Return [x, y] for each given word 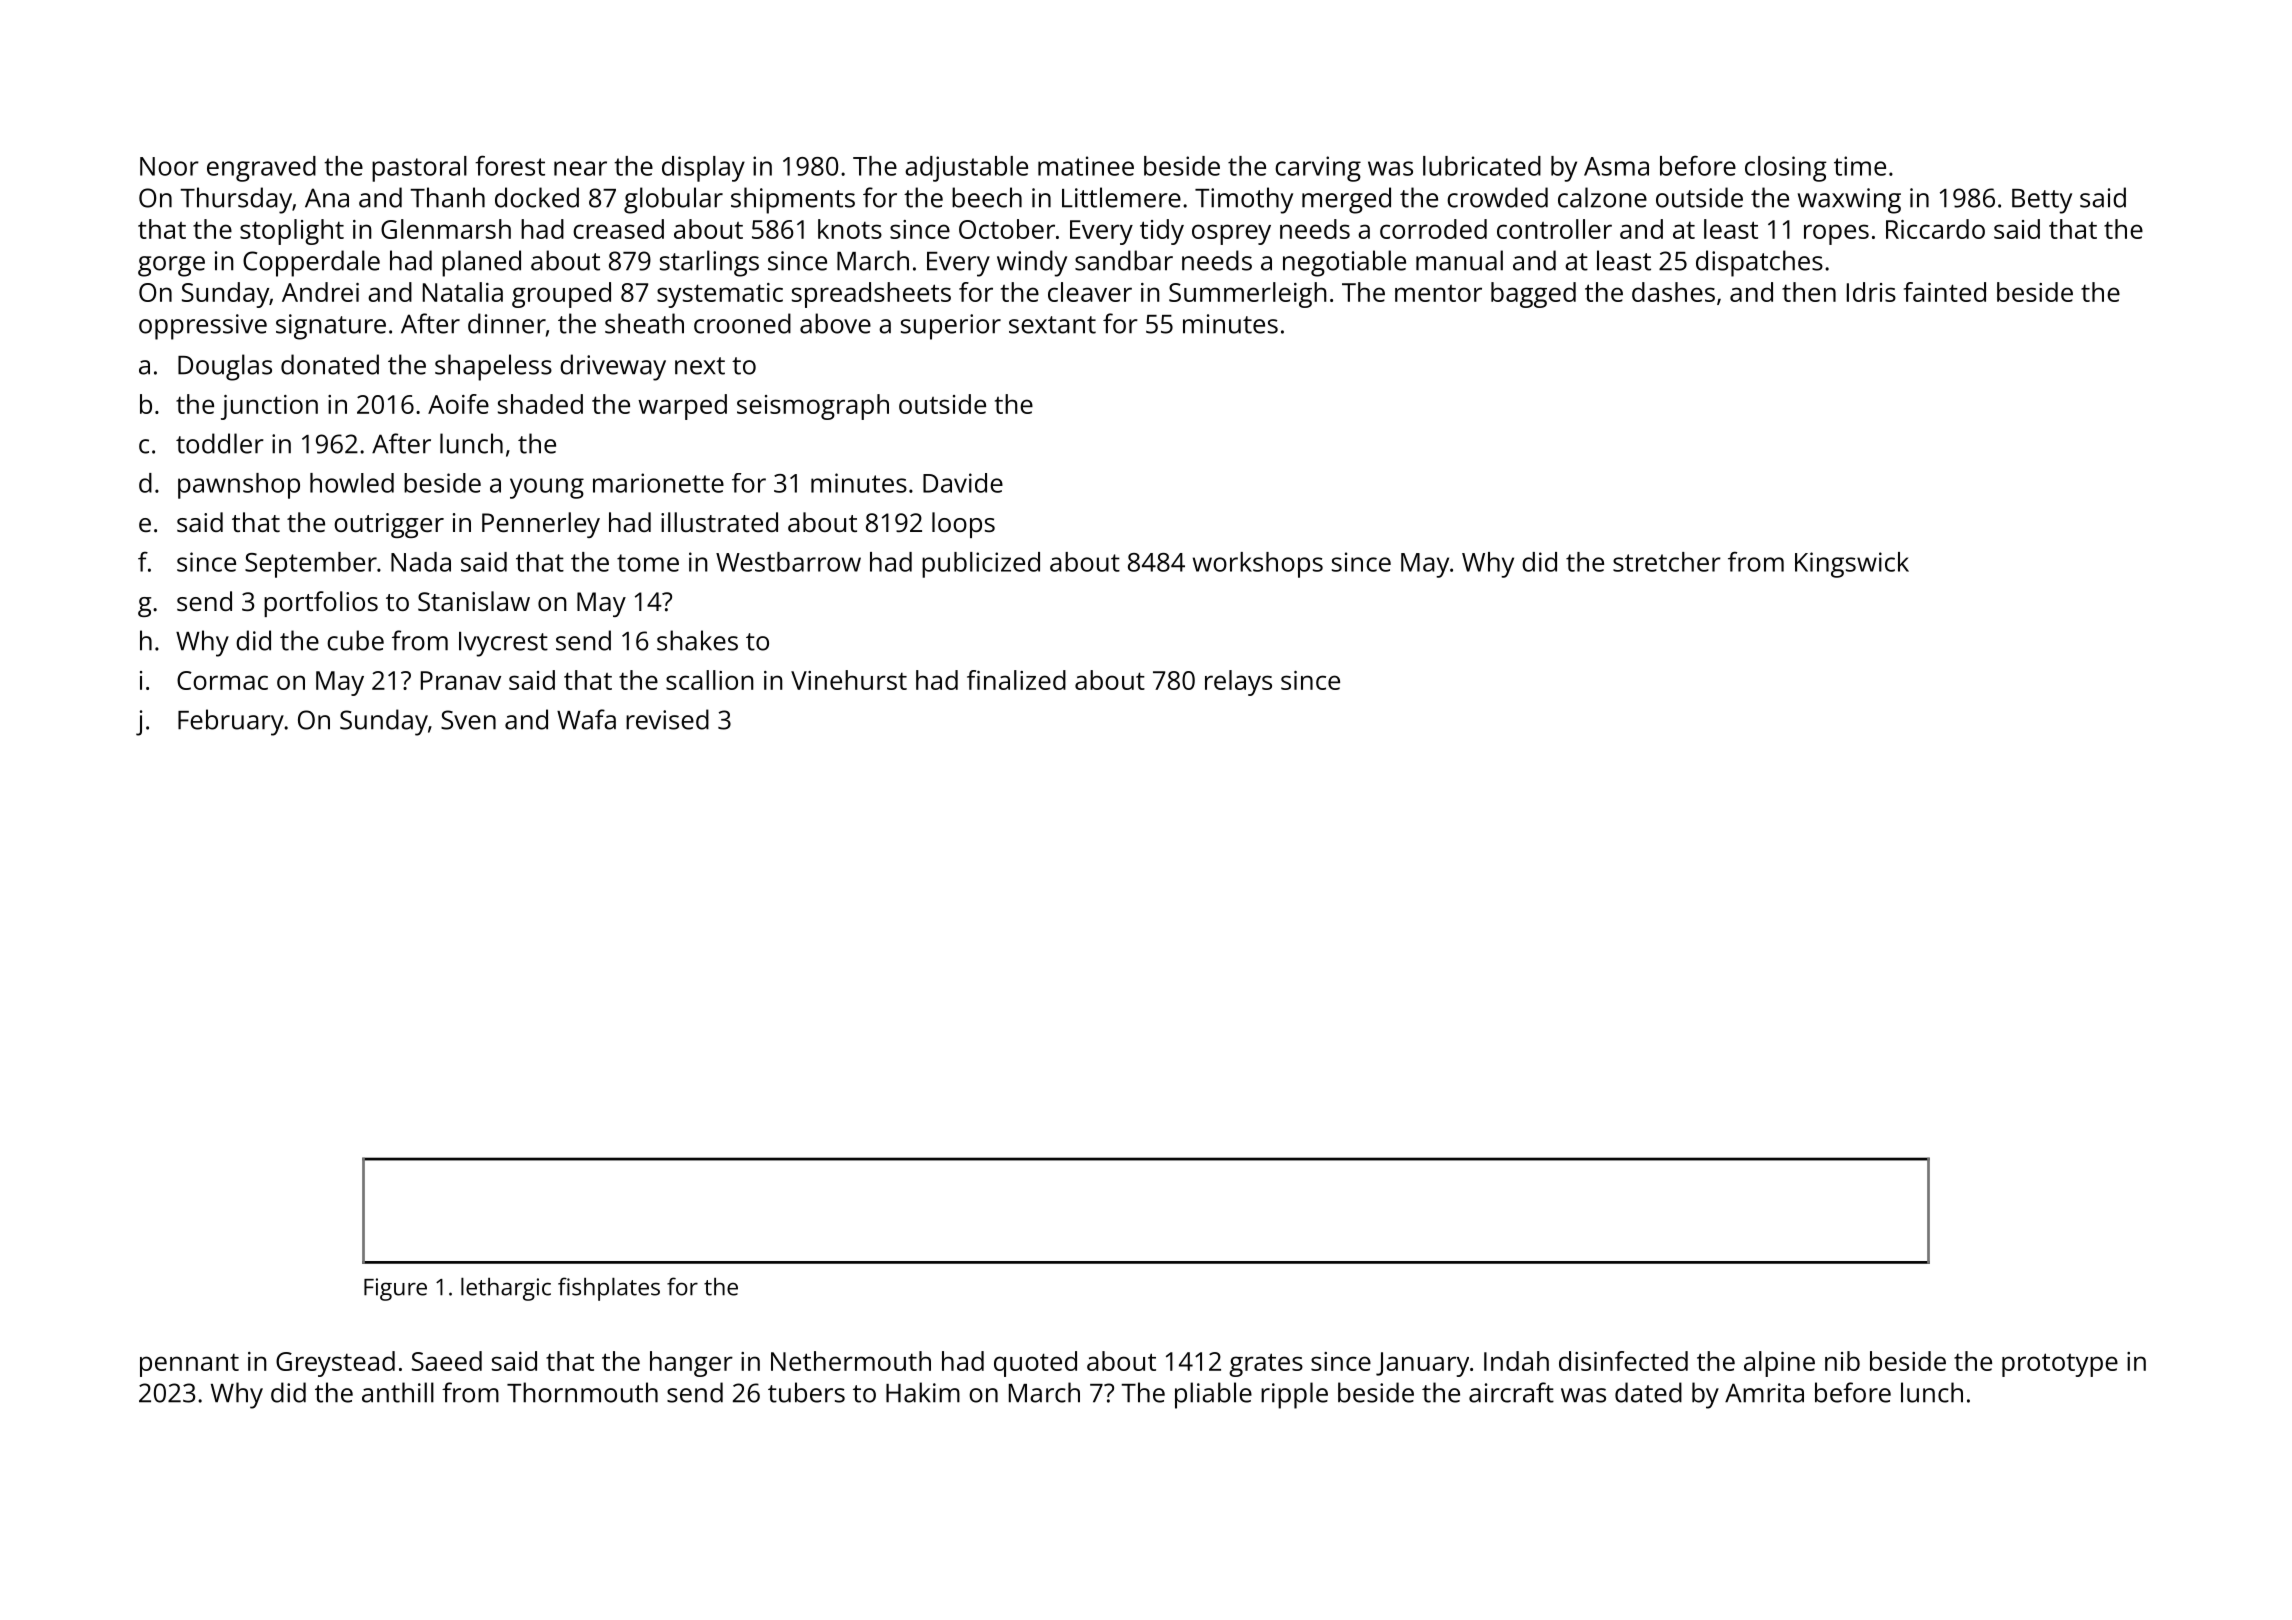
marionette [658, 483]
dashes [1673, 292]
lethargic [506, 1289]
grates [1266, 1365]
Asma [1616, 166]
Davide [963, 483]
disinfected [1623, 1361]
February [231, 722]
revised [667, 719]
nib [1842, 1361]
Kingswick [1852, 565]
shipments [793, 200]
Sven [468, 720]
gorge [171, 266]
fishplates [609, 1289]
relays [1238, 683]
